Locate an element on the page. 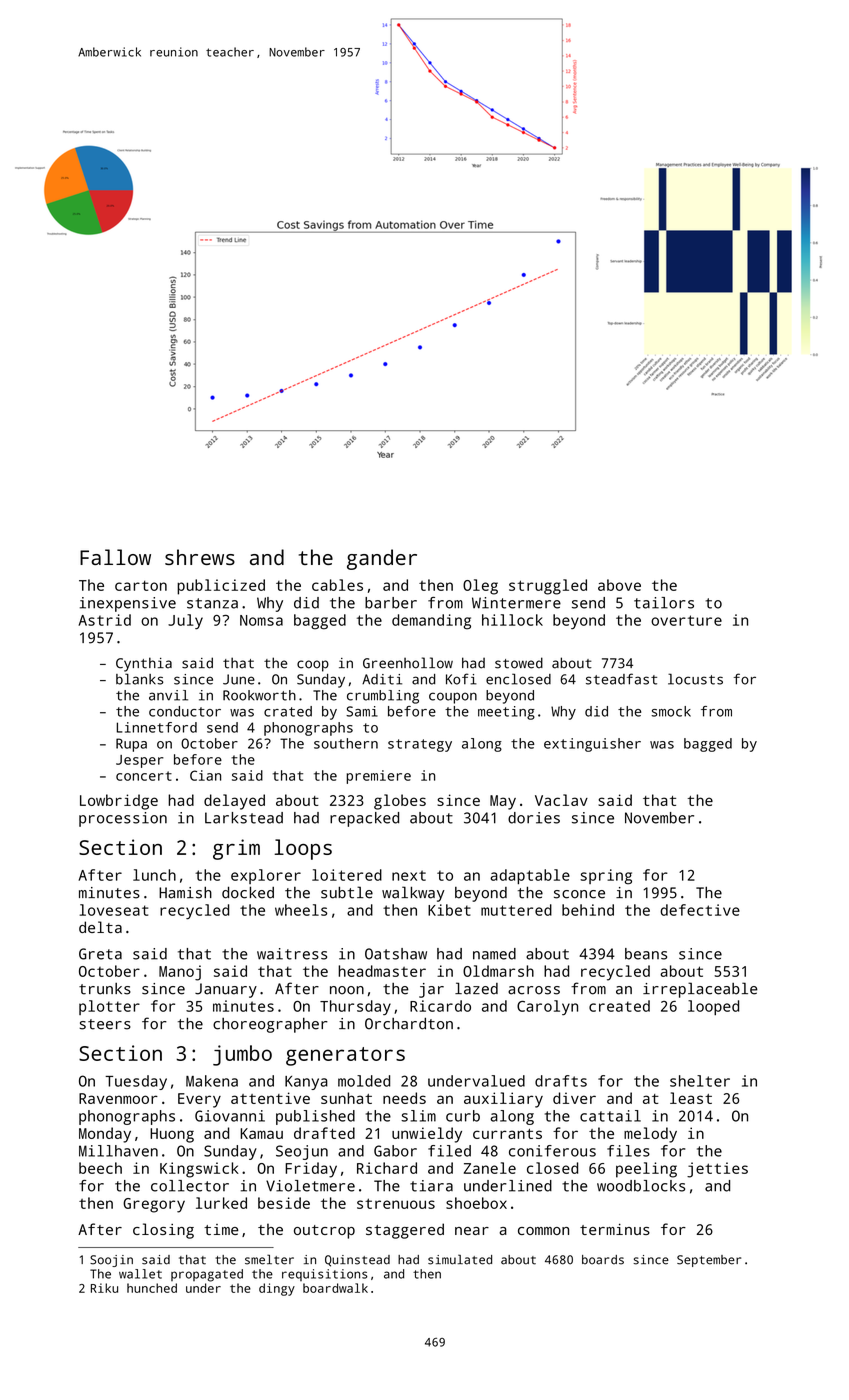  Vaclav is located at coordinates (561, 800).
